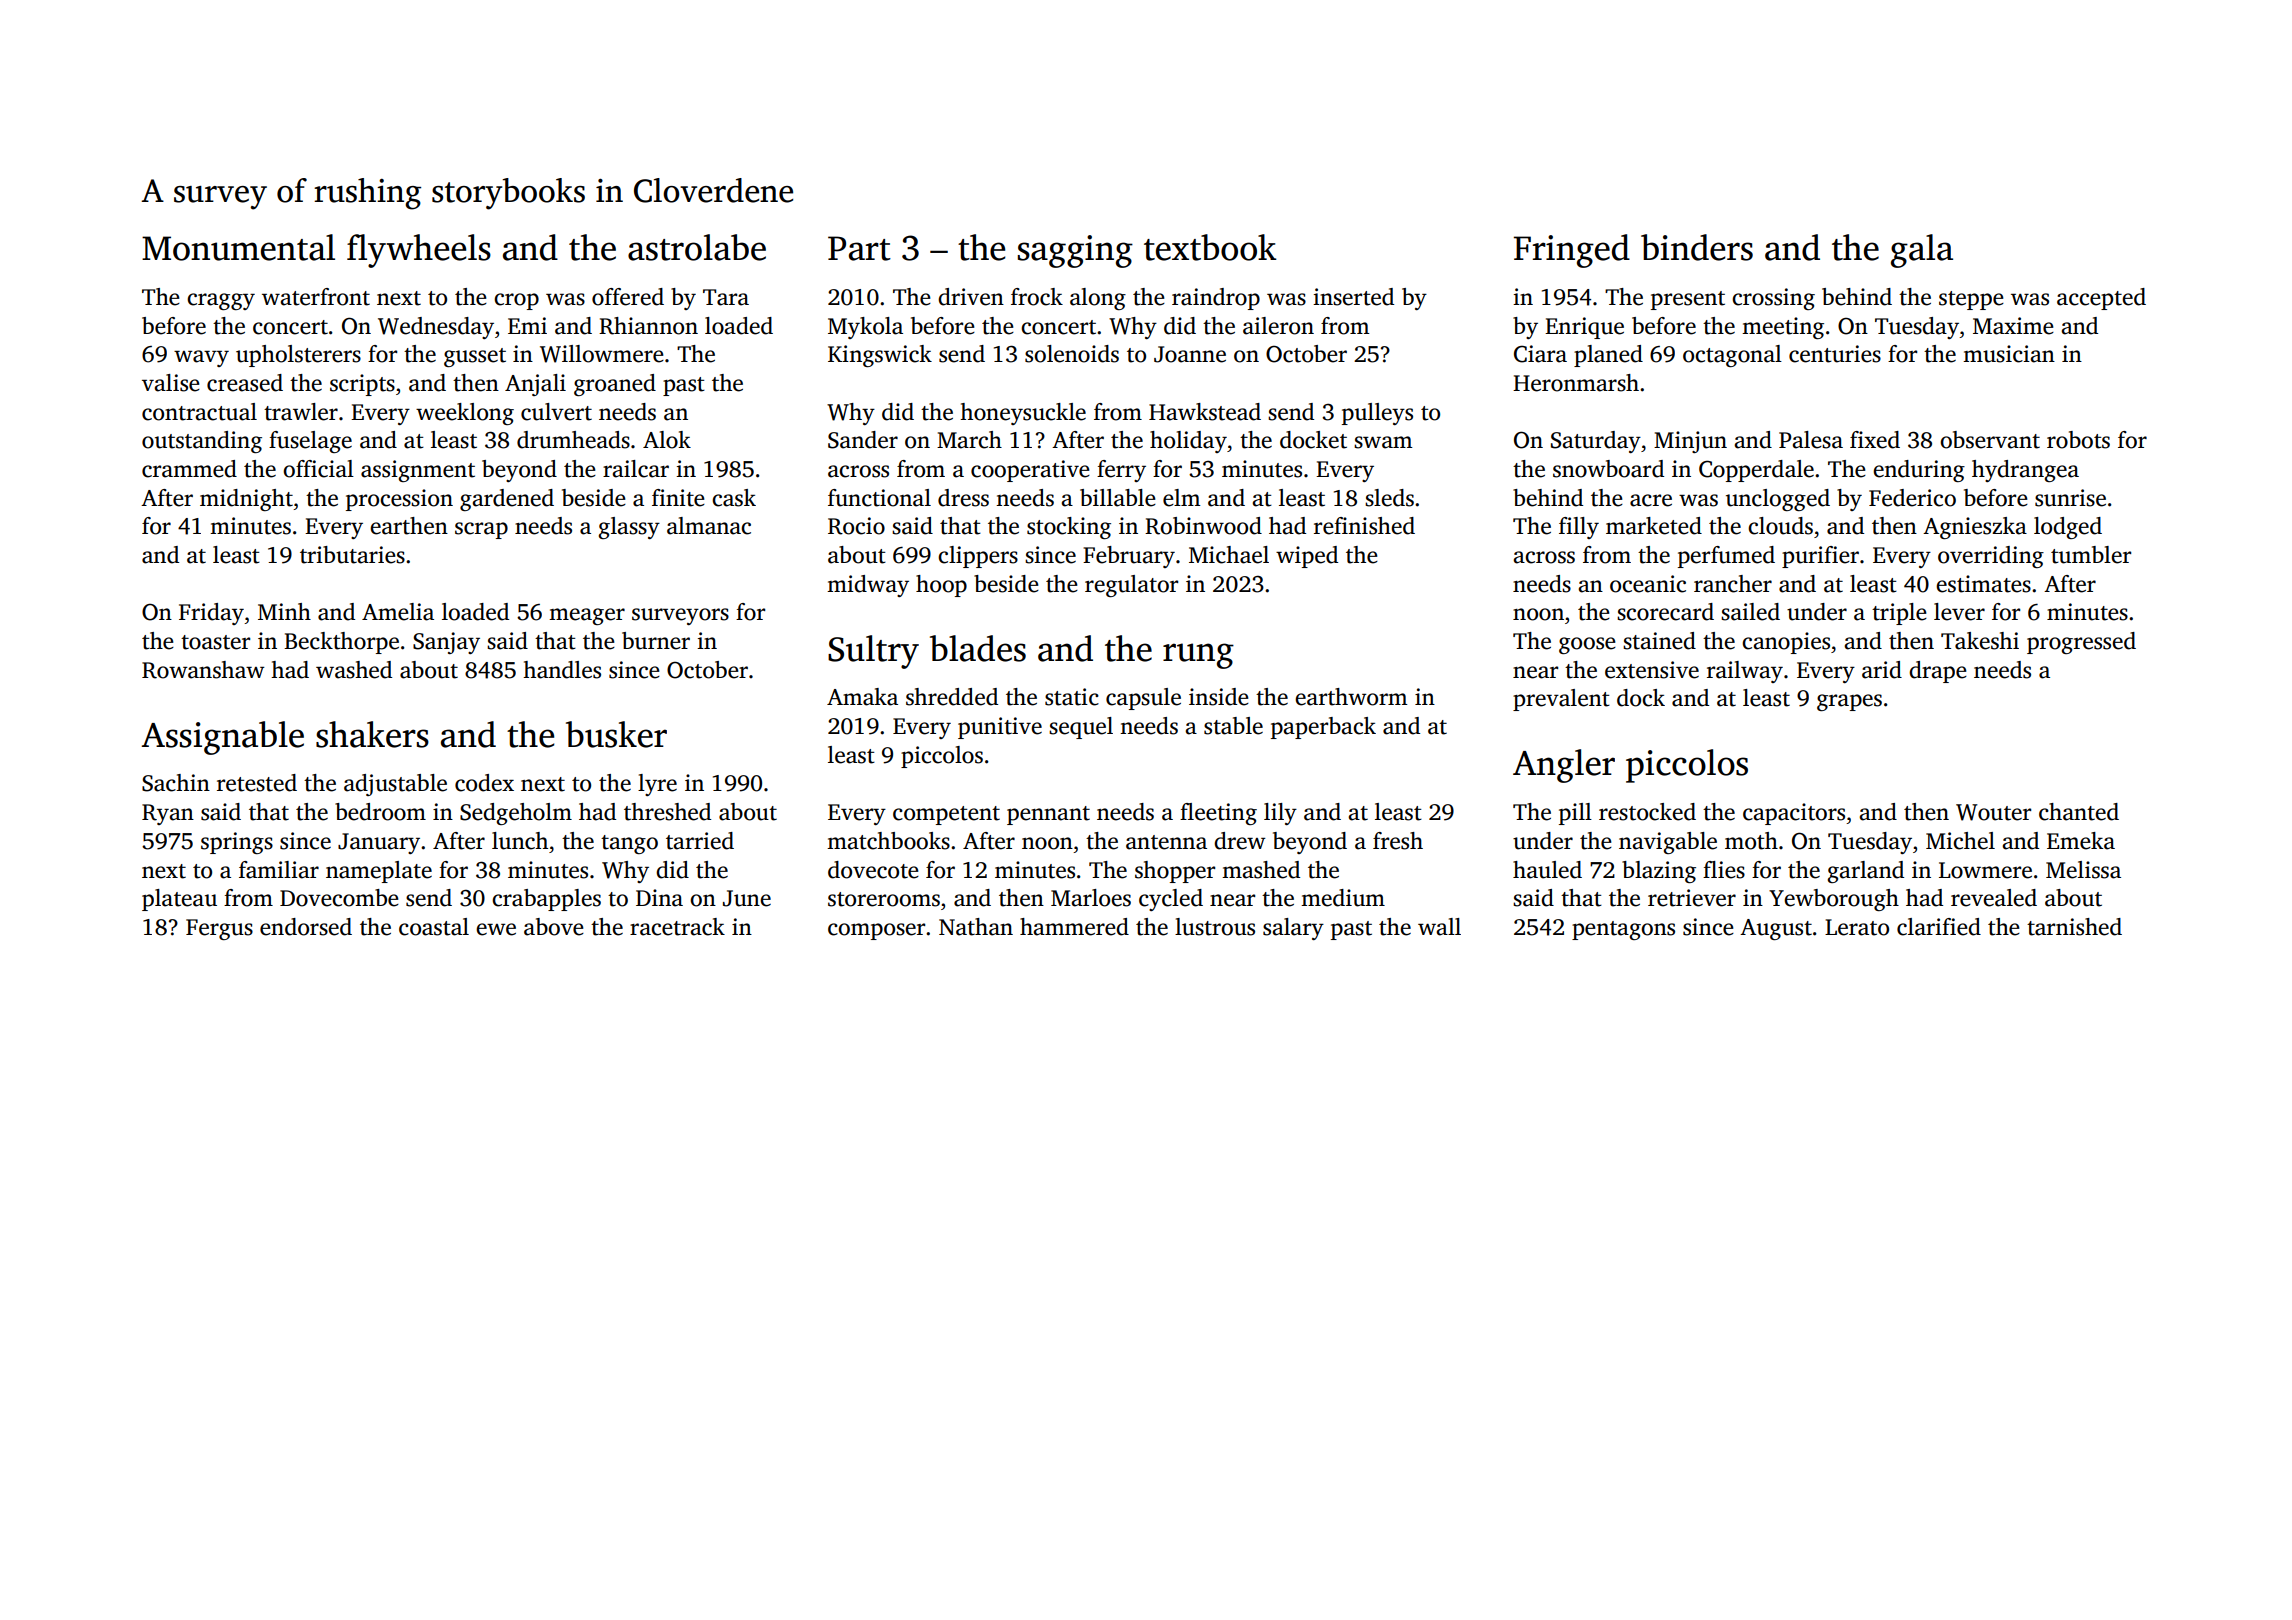  I want to click on Monumental, so click(238, 247).
